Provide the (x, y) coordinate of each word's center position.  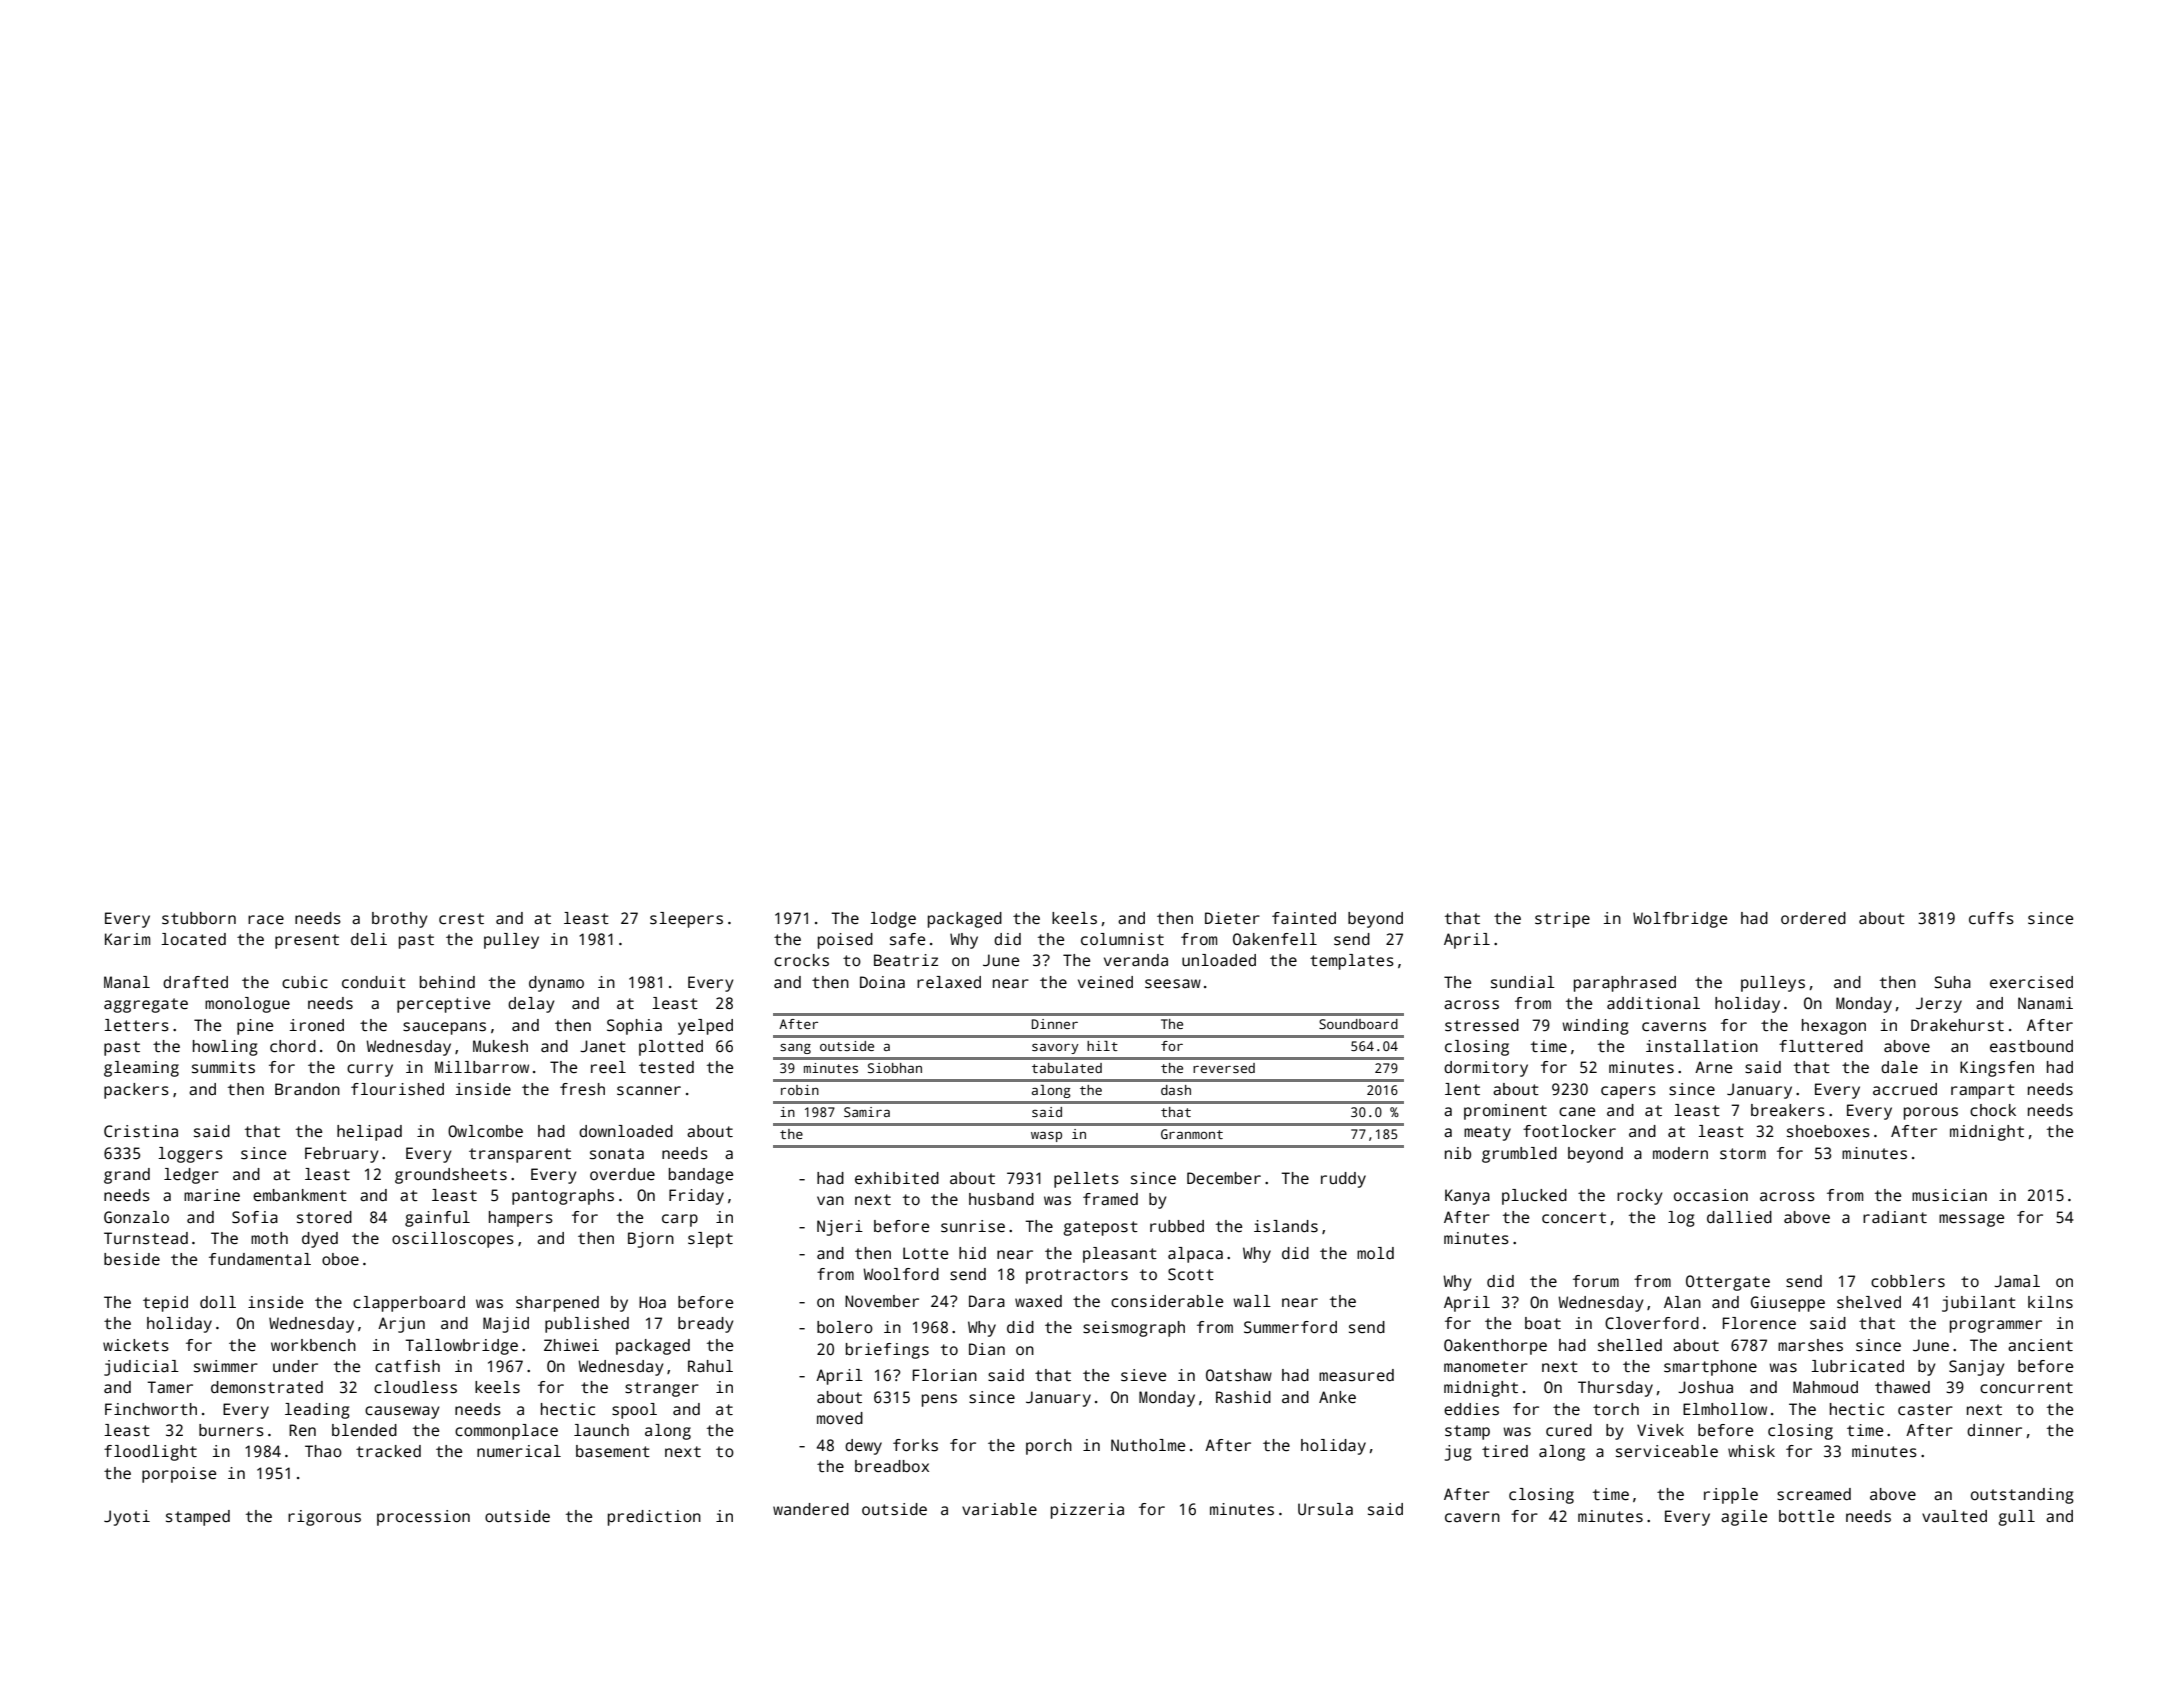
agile (1744, 1518)
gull (2016, 1518)
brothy (400, 920)
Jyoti (127, 1518)
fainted (1304, 918)
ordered (1813, 918)
